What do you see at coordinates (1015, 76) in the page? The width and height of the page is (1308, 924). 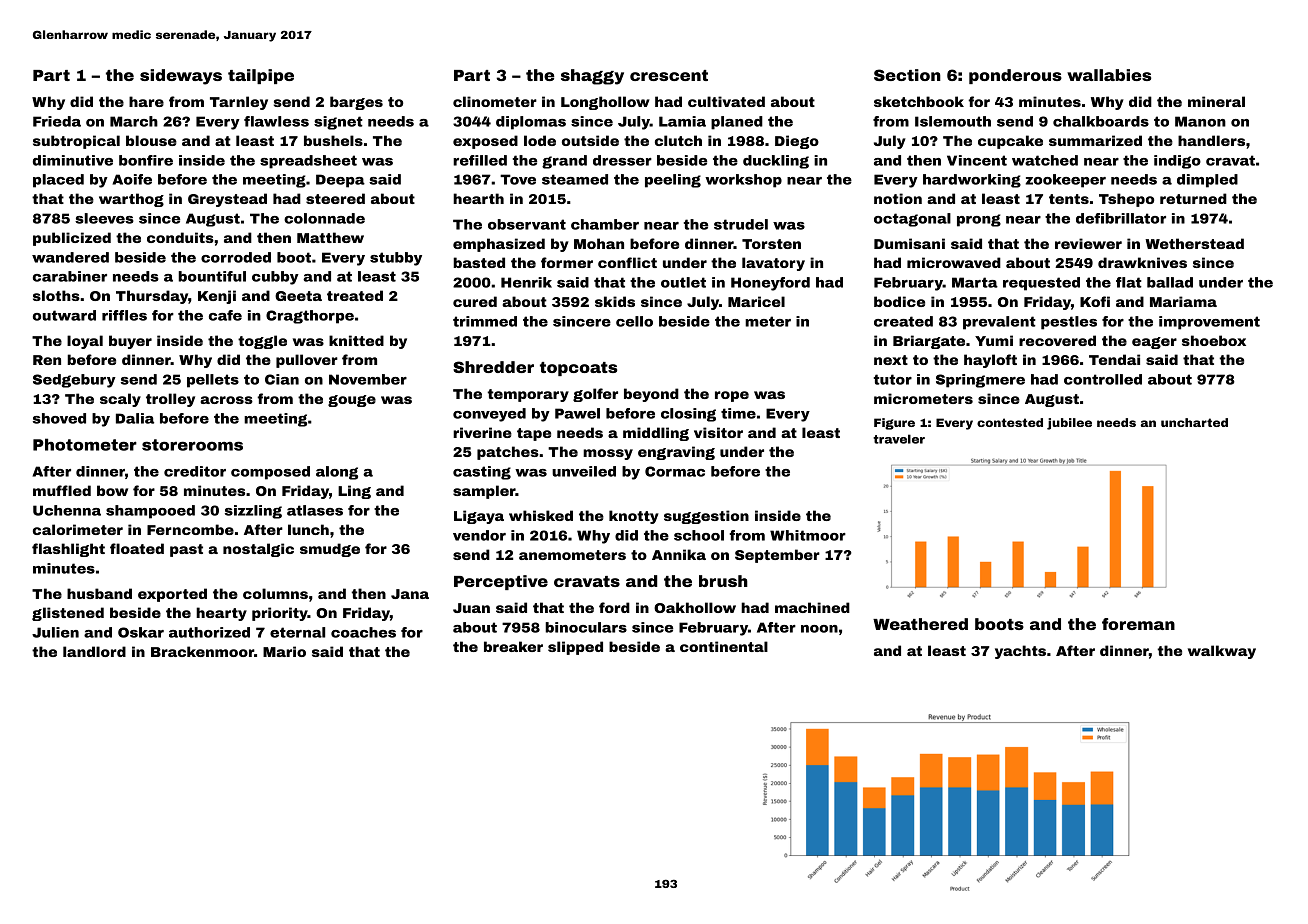 I see `ponderous` at bounding box center [1015, 76].
